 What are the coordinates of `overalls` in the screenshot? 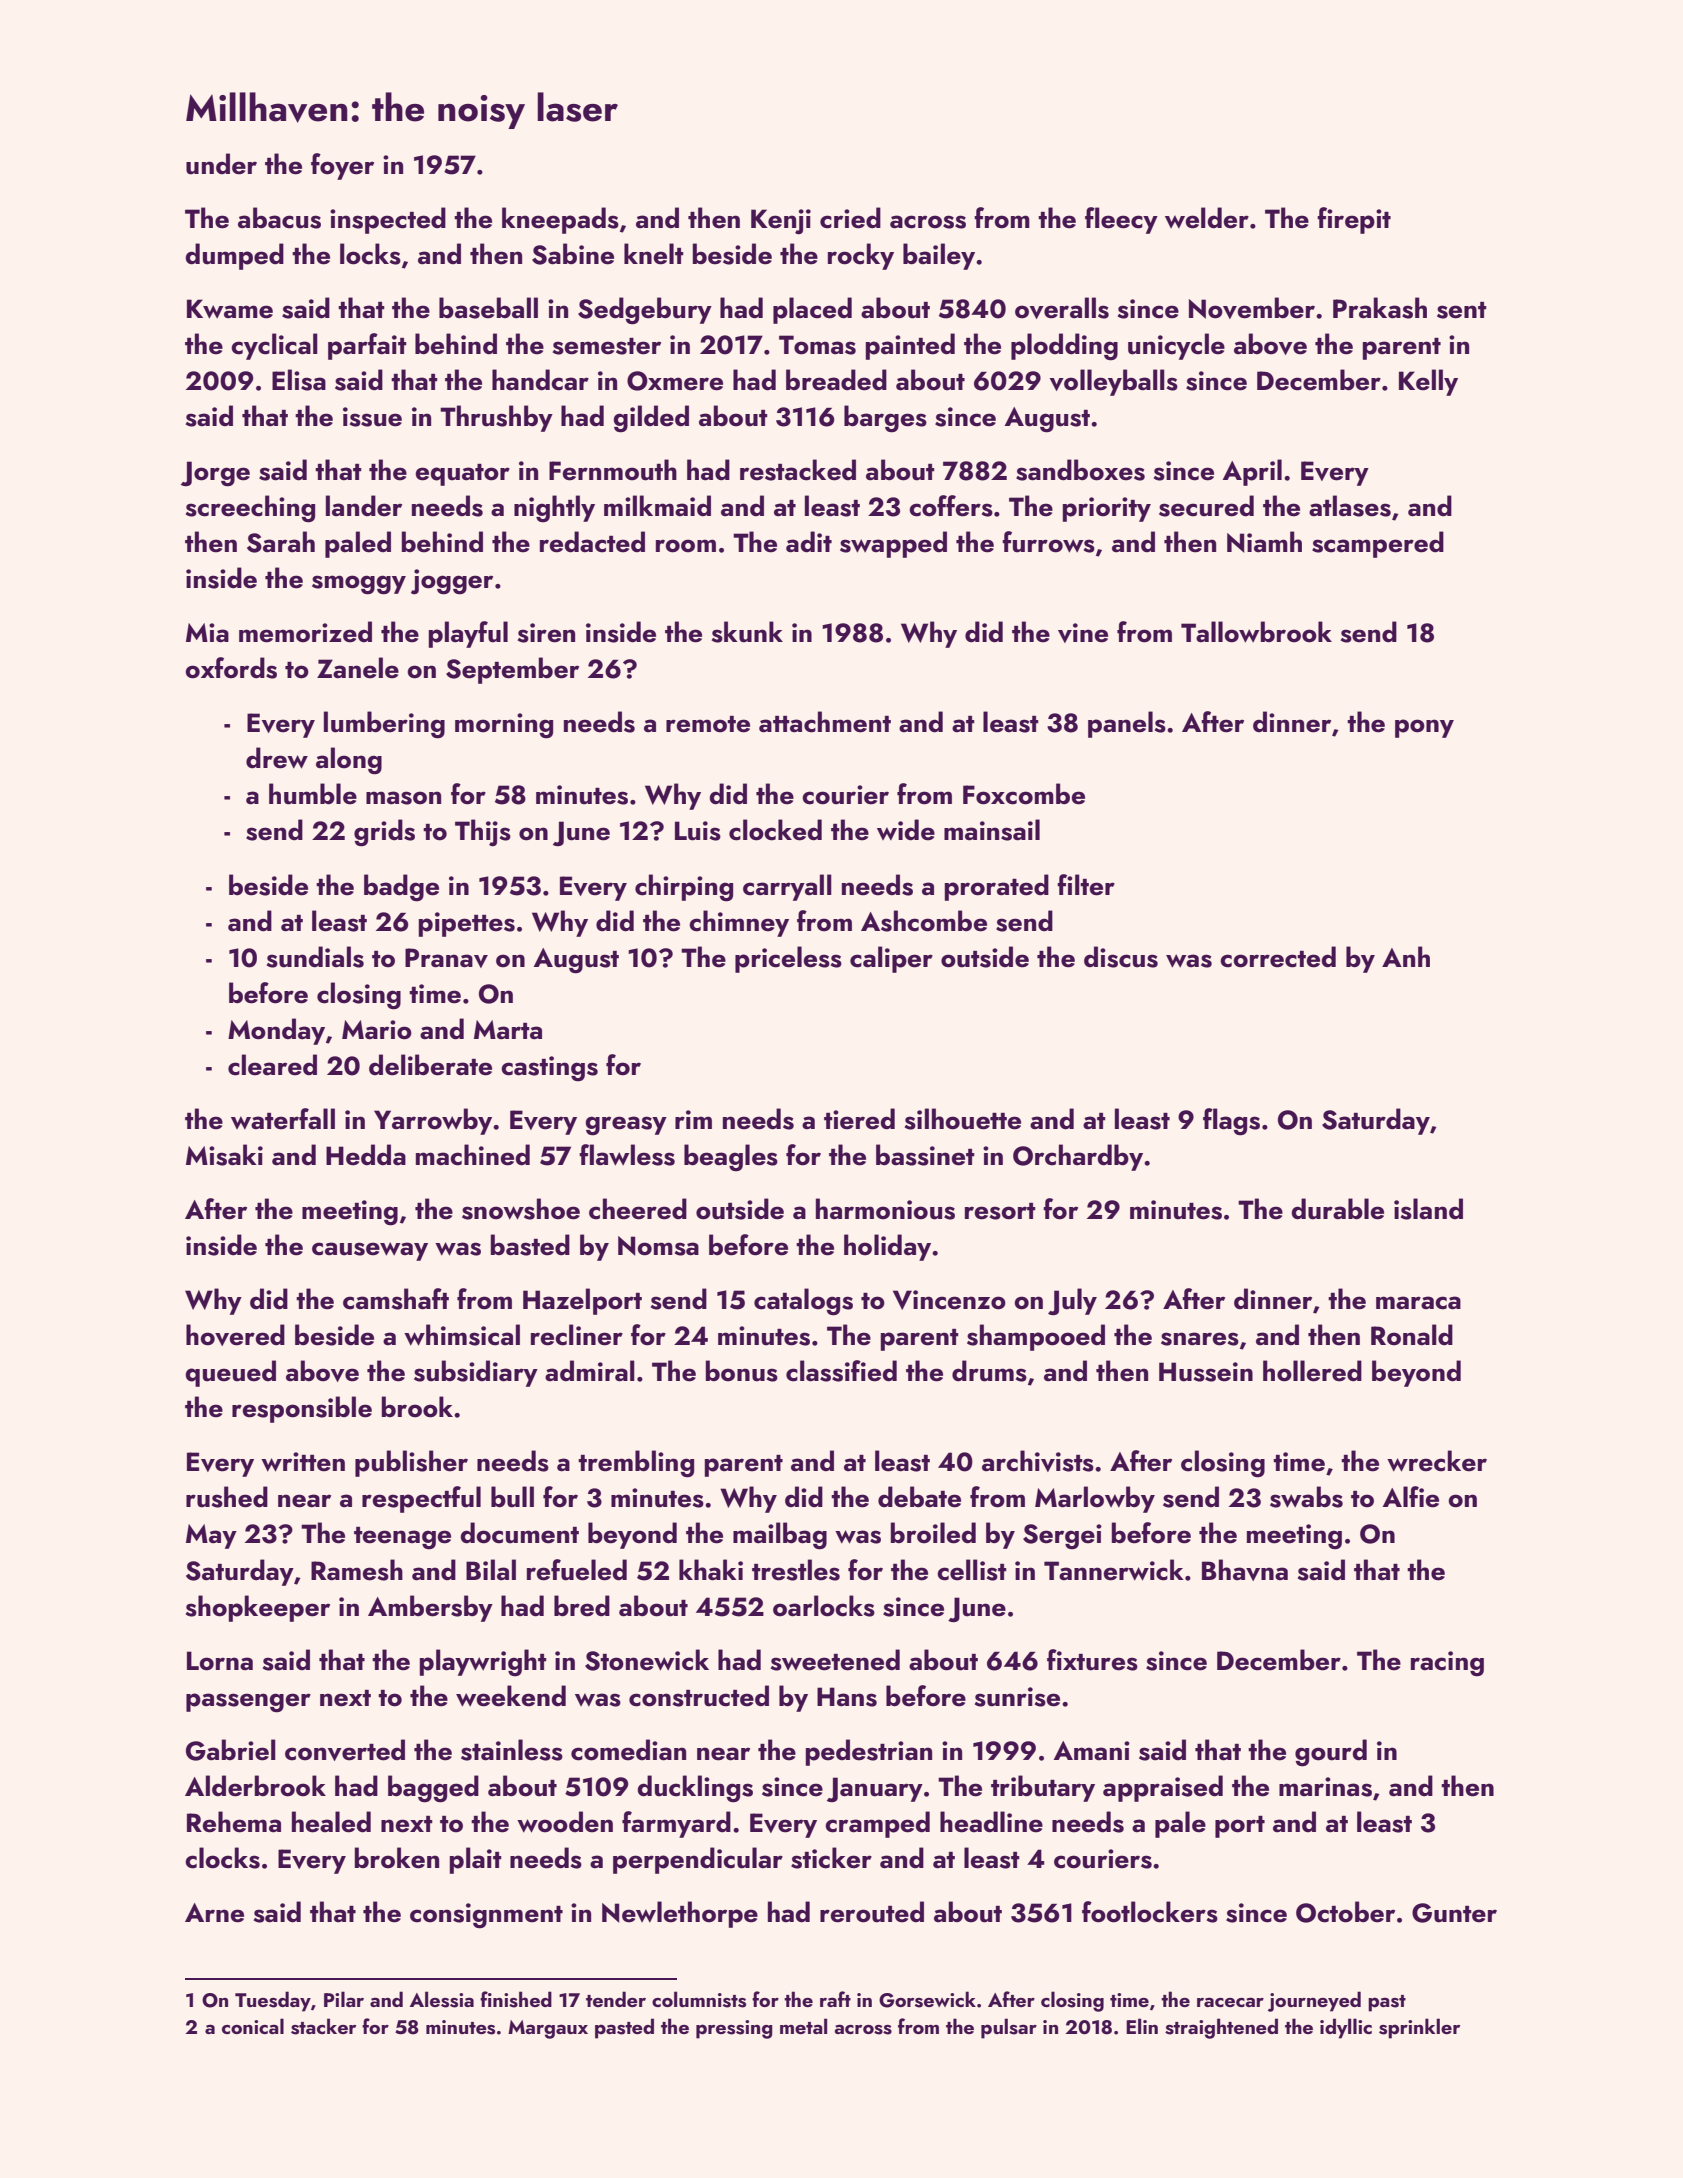 It's located at (1062, 308).
